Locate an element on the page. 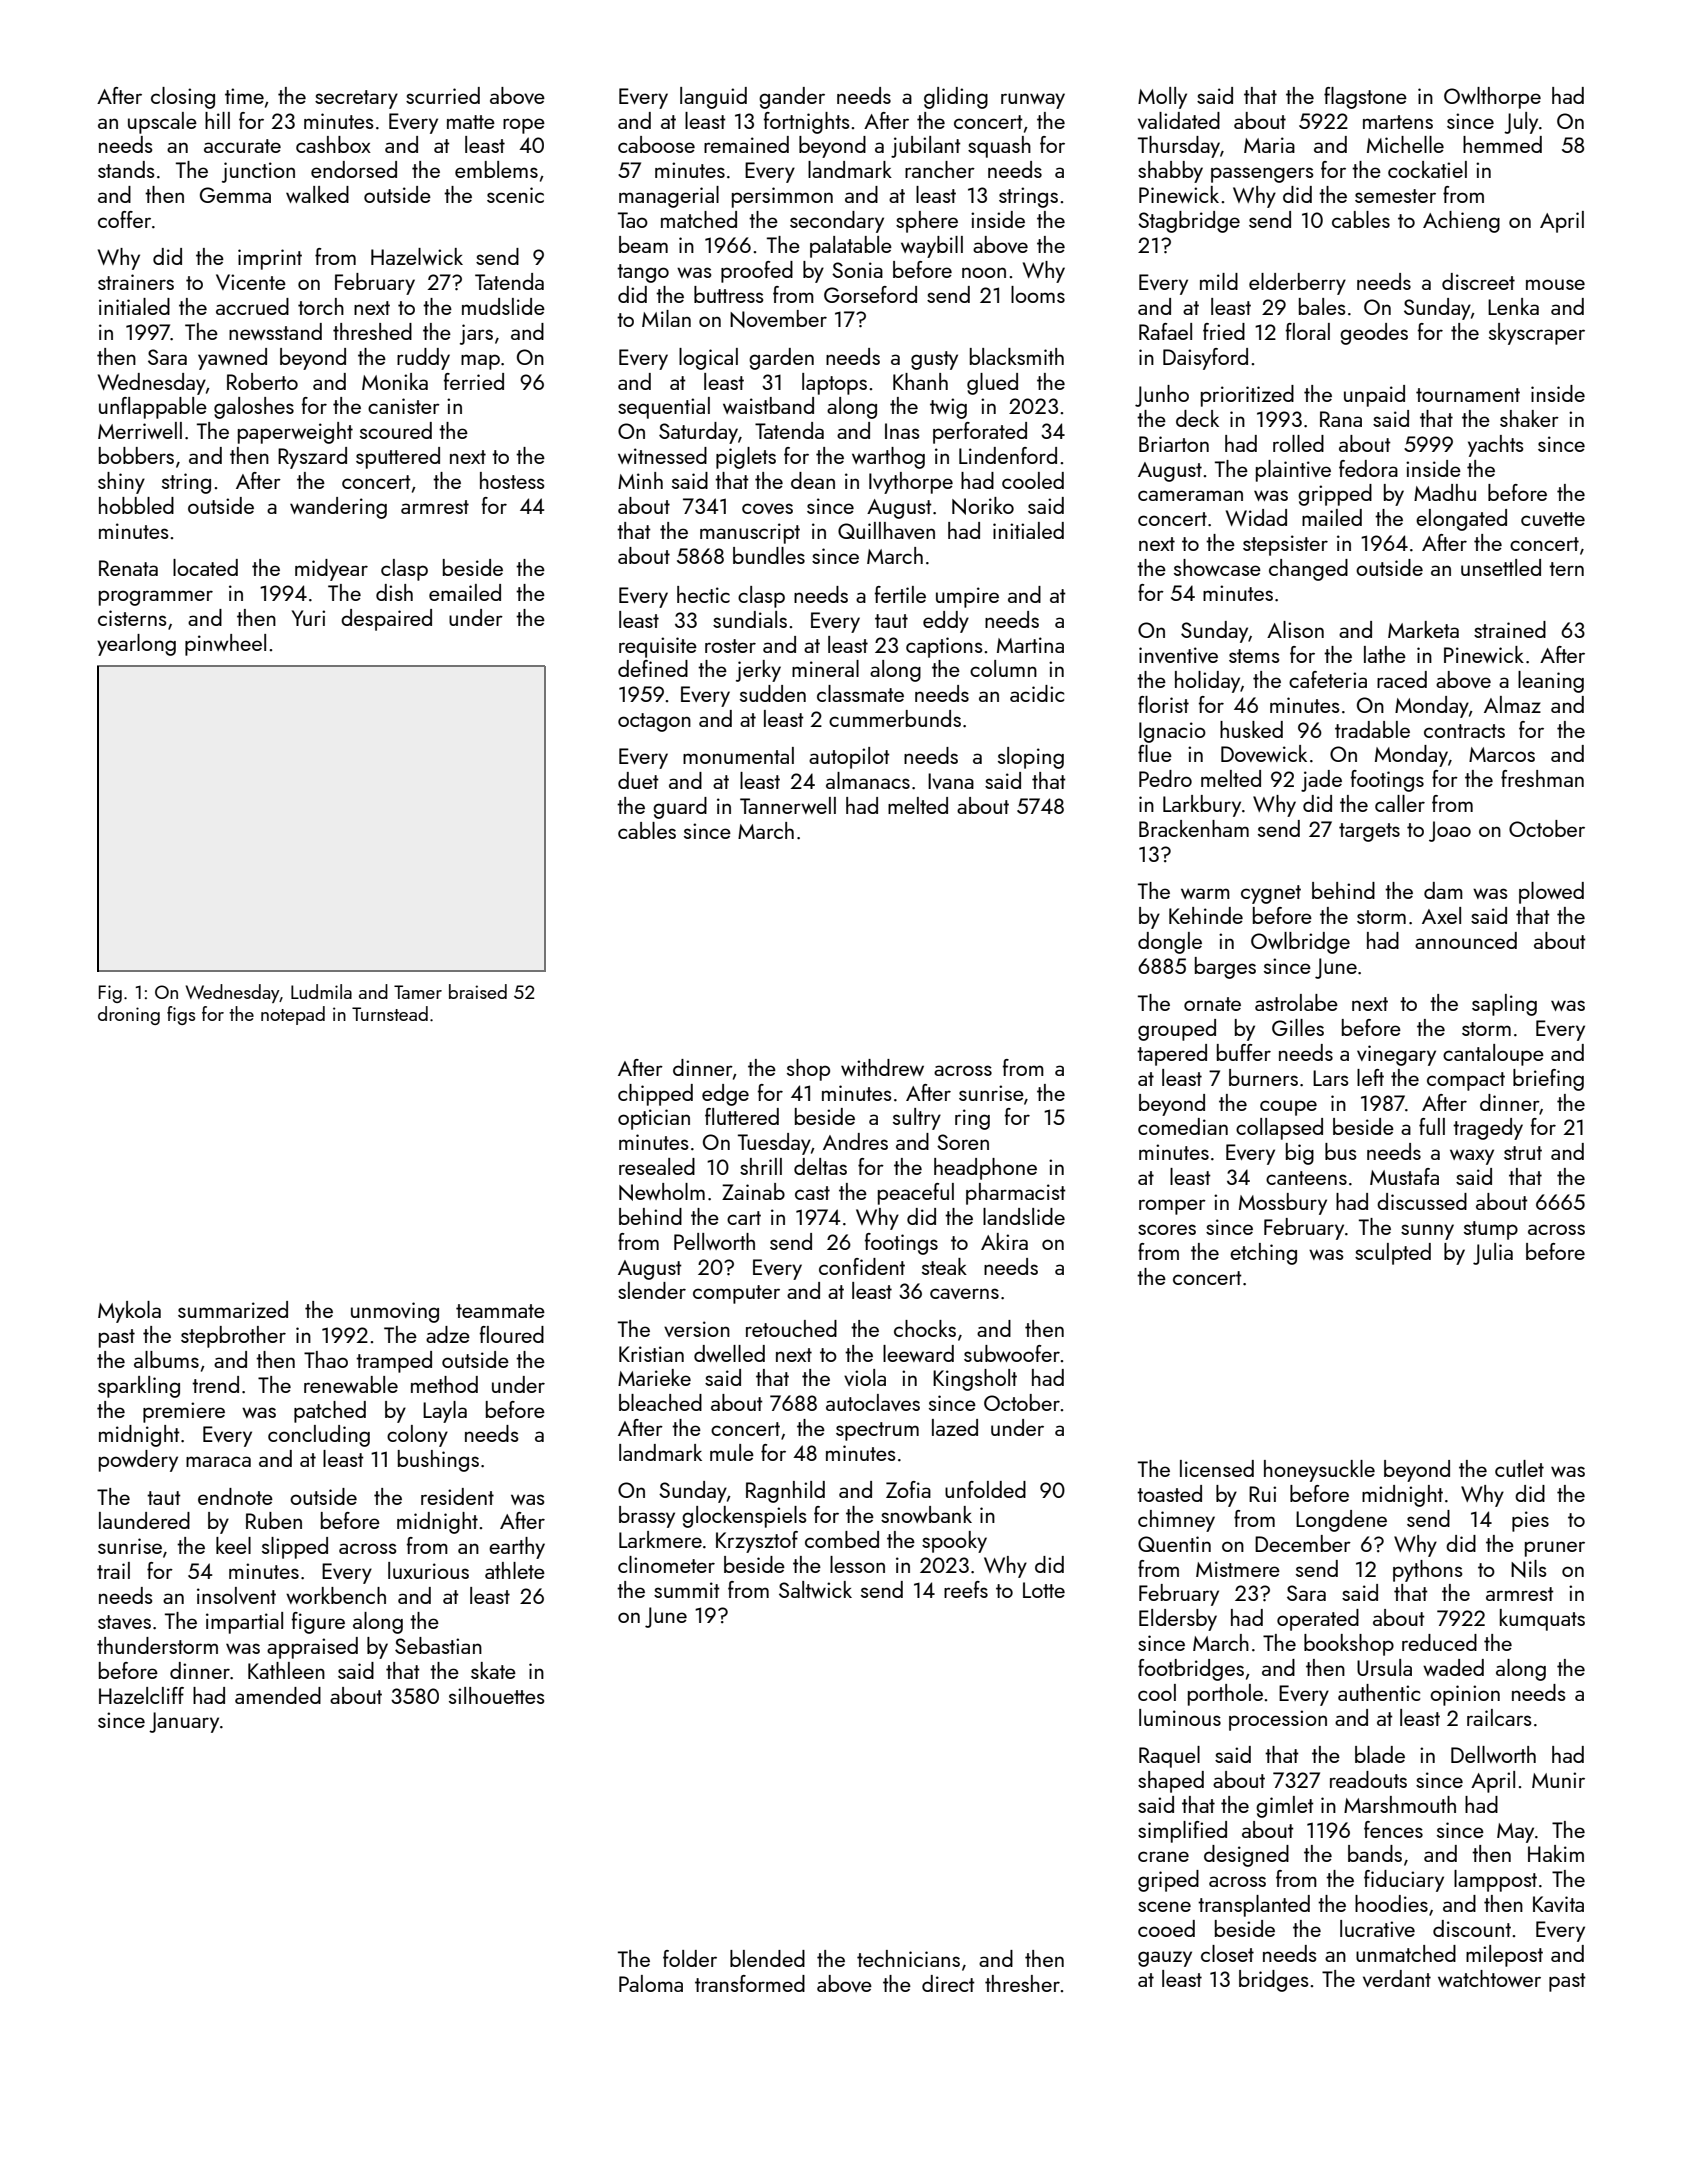 This document has height=2178, width=1683. blended is located at coordinates (767, 1958).
